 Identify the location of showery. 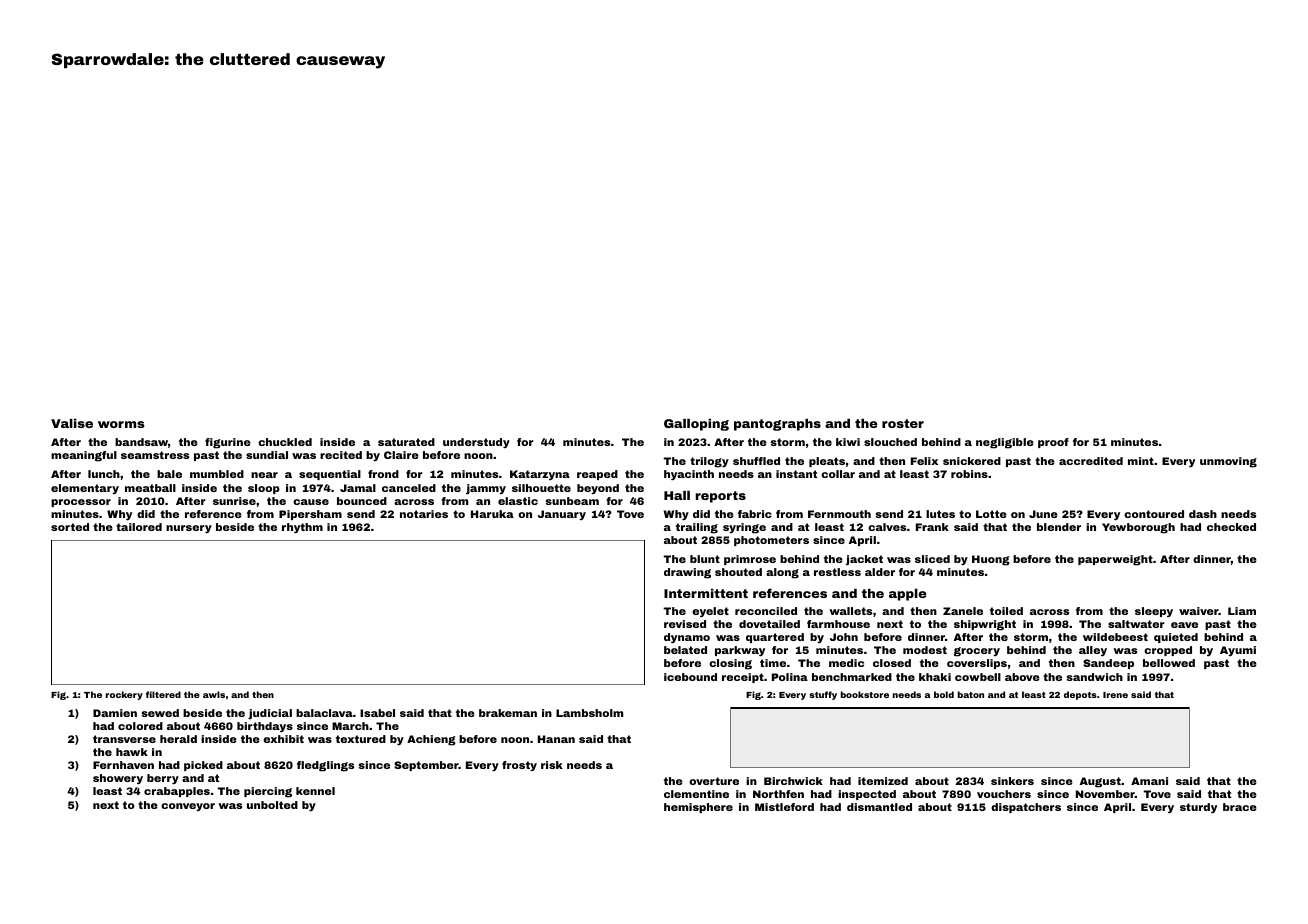
(118, 779).
